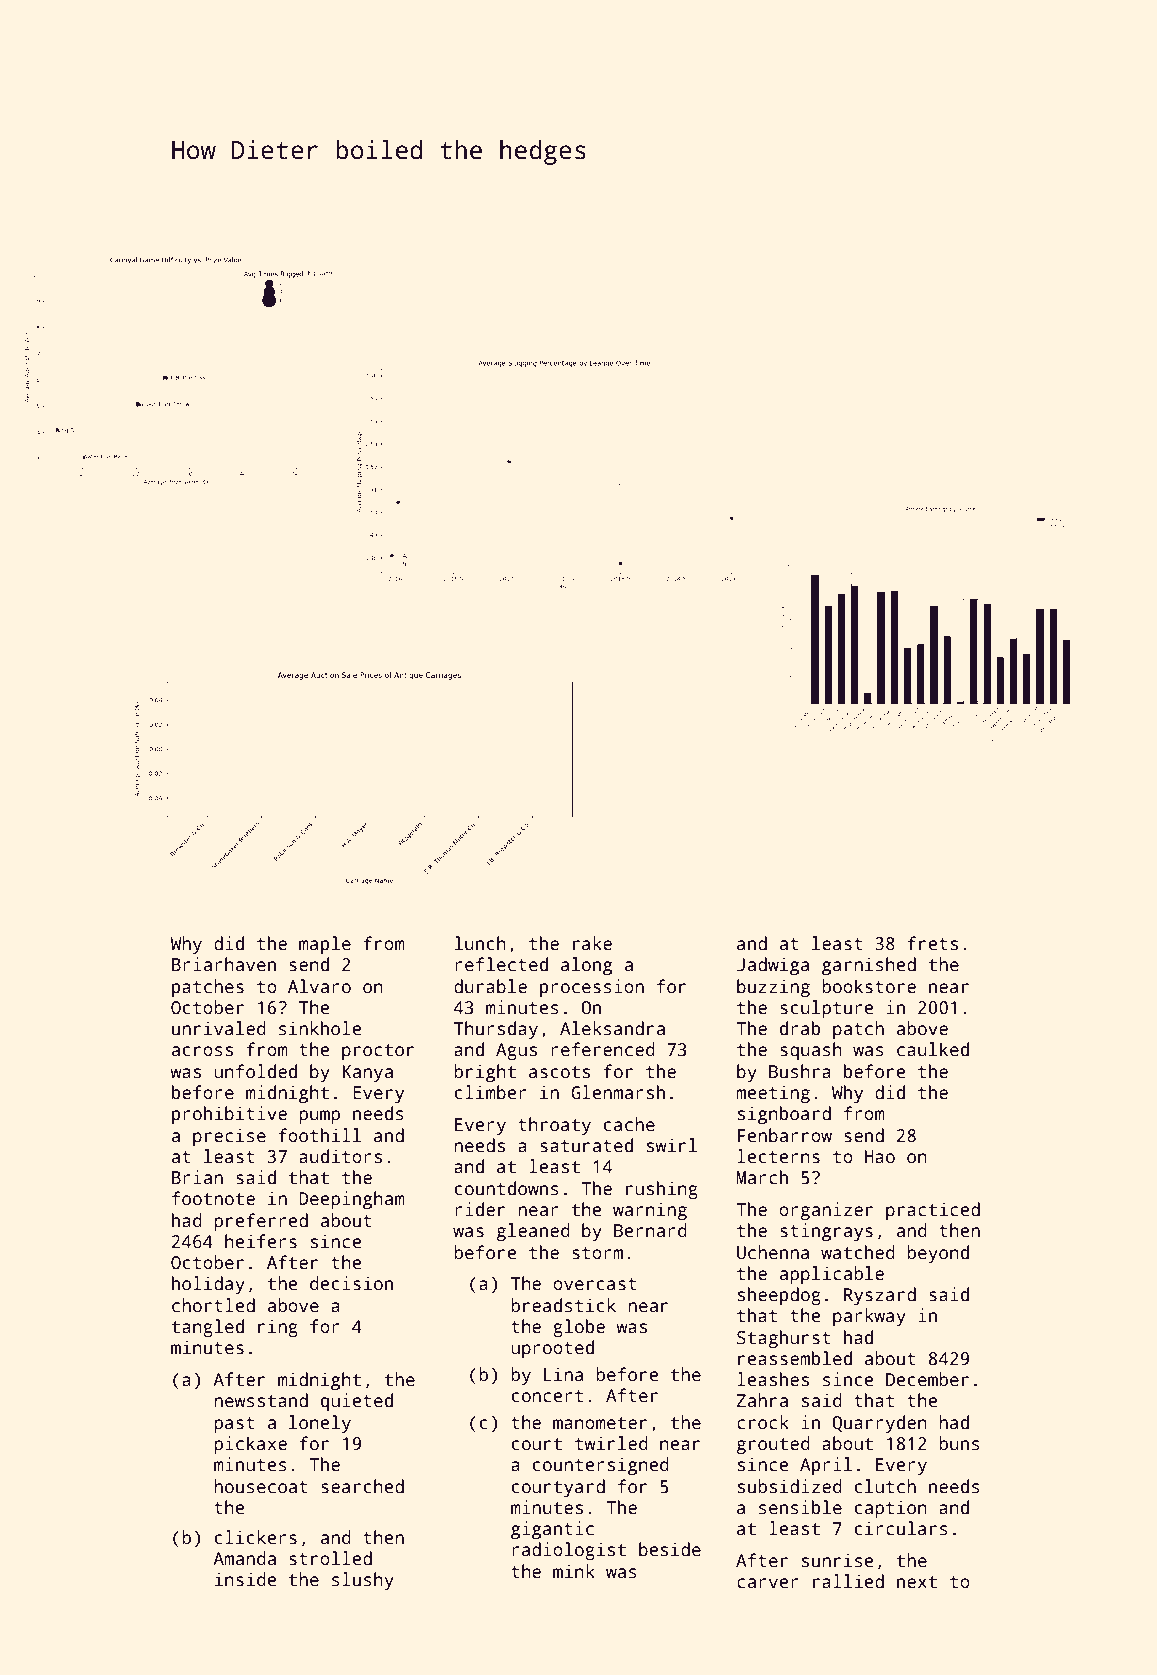 The width and height of the screenshot is (1157, 1675). I want to click on prohibitive, so click(229, 1115).
